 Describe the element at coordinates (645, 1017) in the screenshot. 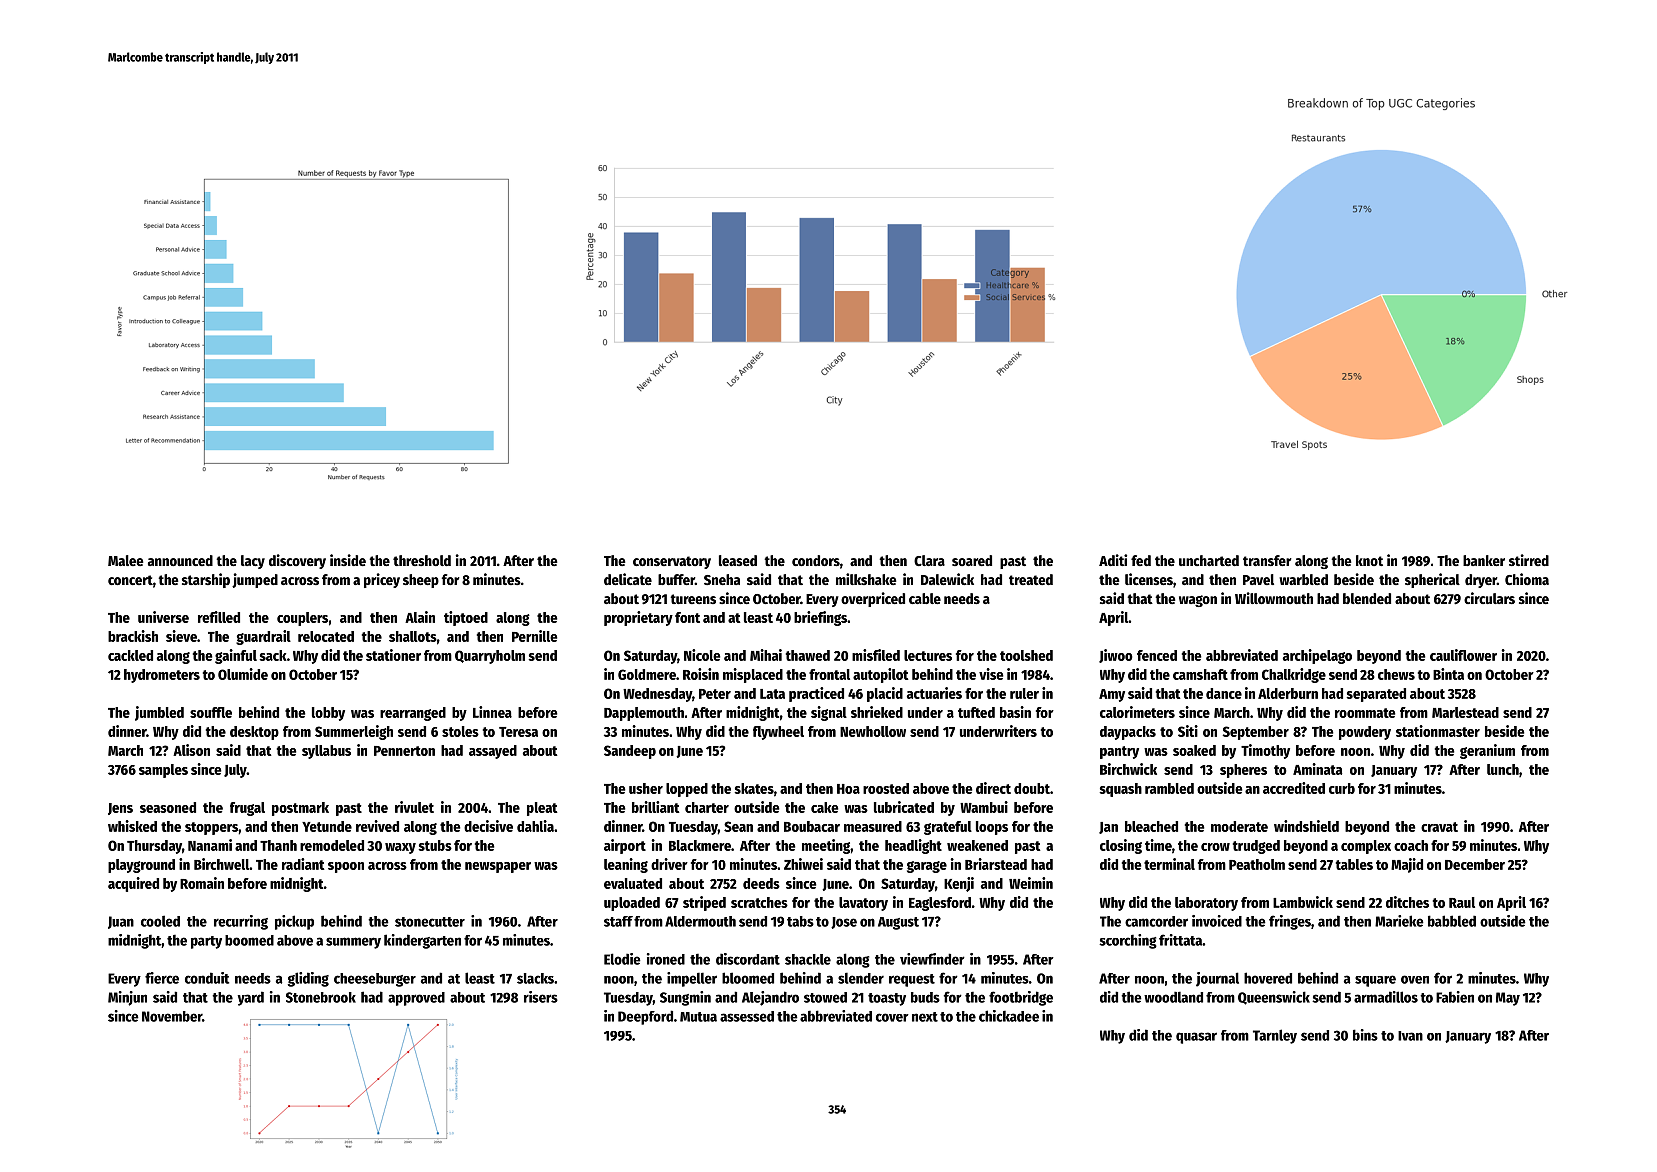

I see `Deepford` at that location.
